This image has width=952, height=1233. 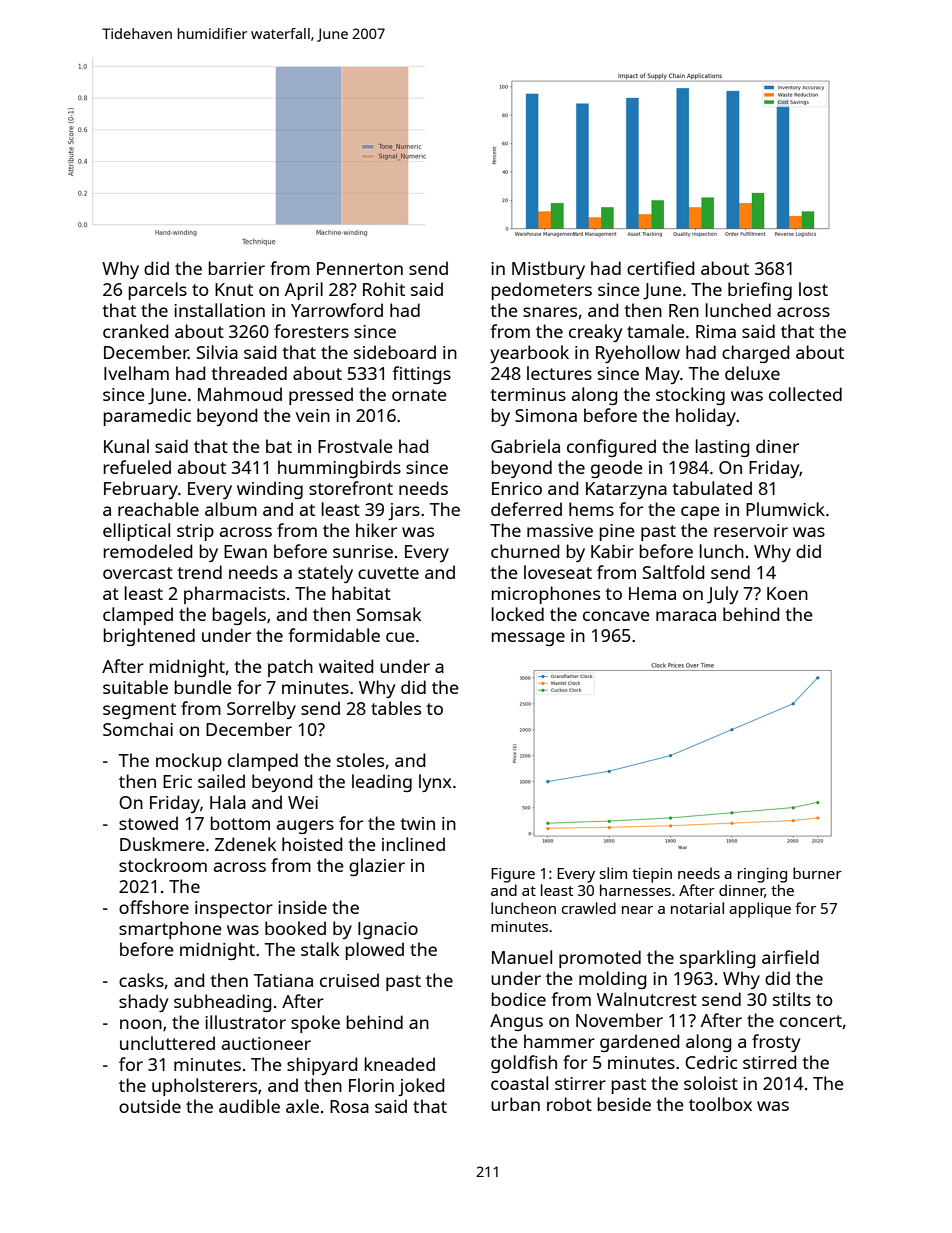 I want to click on suitable, so click(x=135, y=687).
